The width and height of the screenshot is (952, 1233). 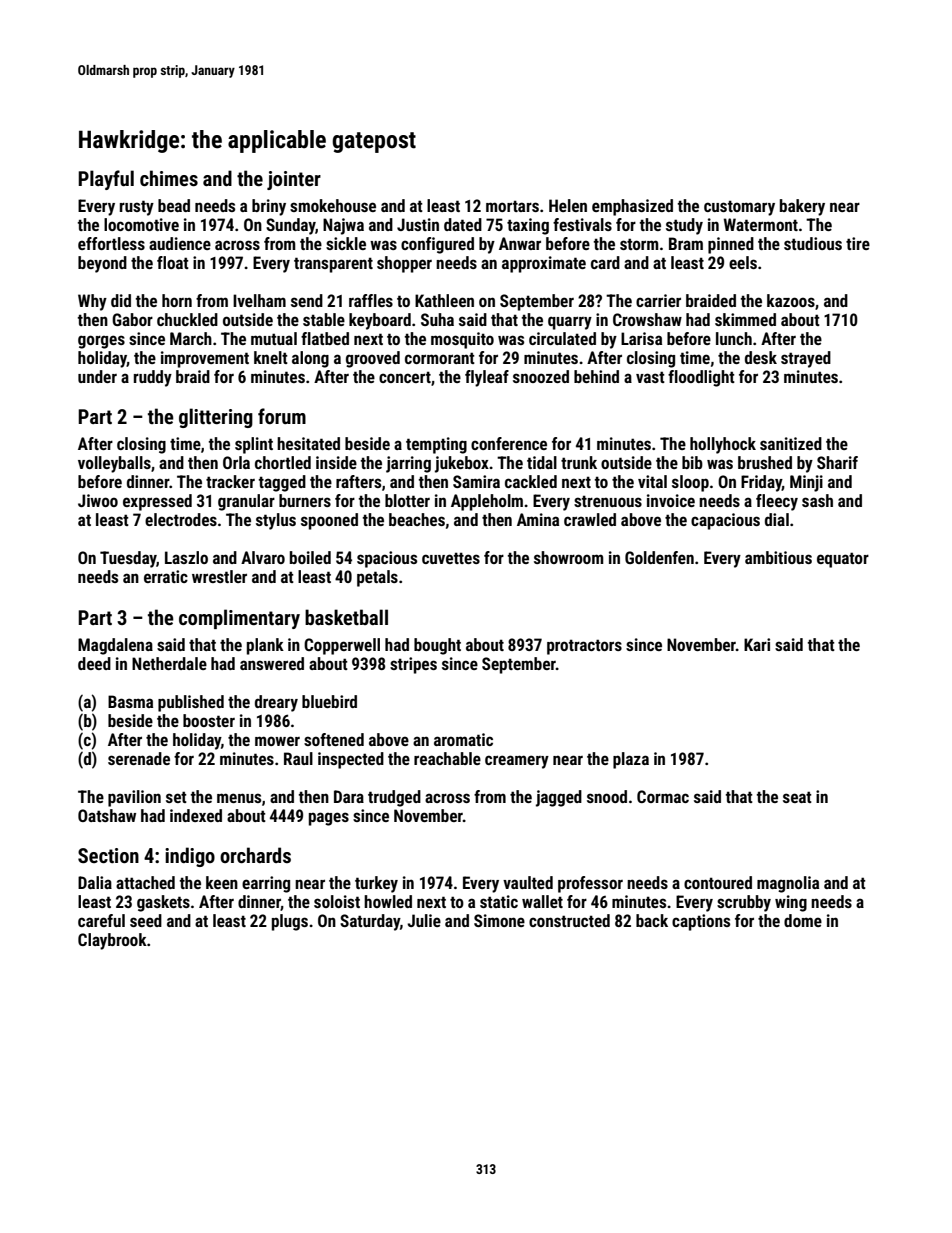 I want to click on Kari, so click(x=757, y=644).
